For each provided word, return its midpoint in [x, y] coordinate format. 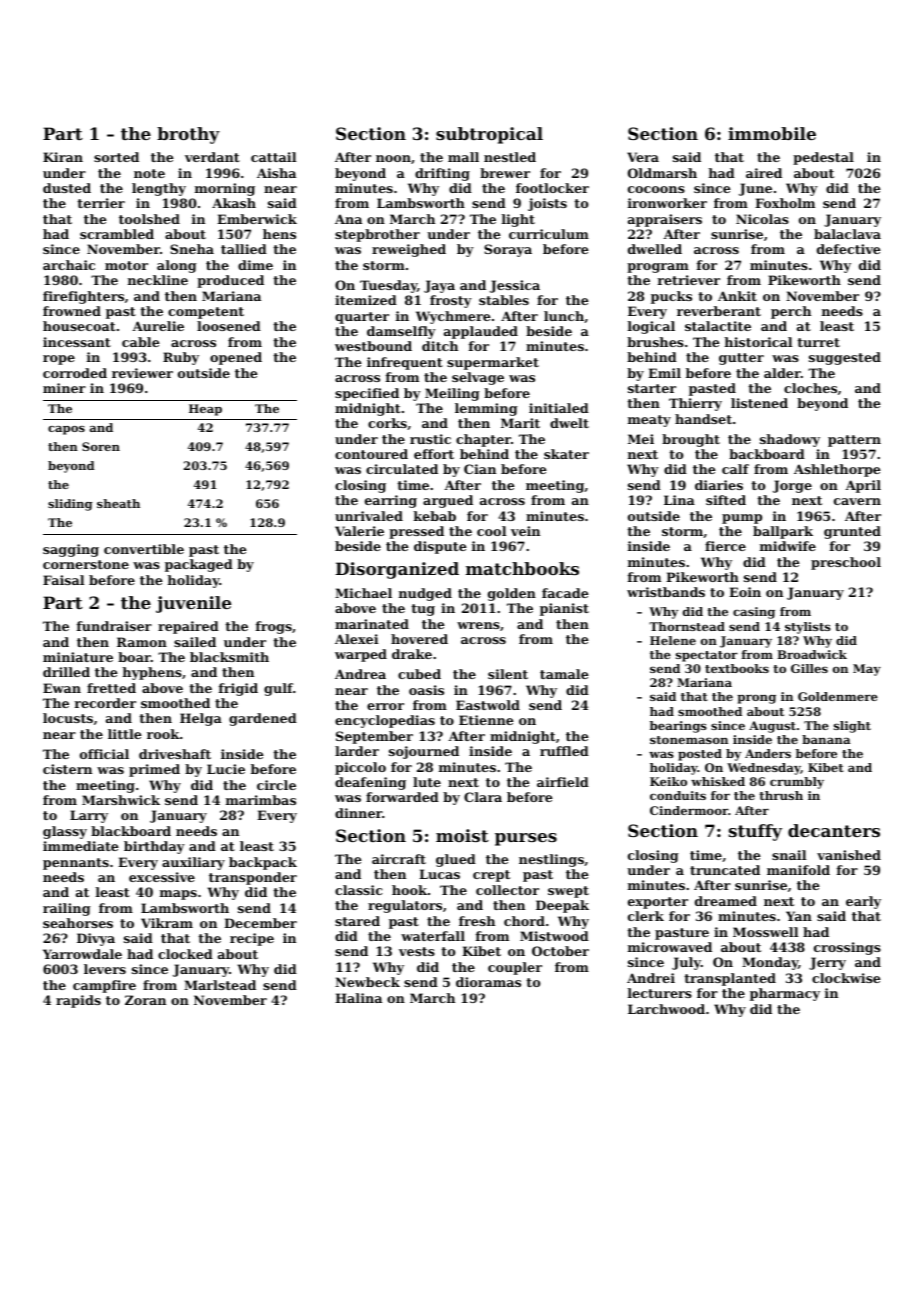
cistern [67, 769]
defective [848, 249]
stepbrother [377, 235]
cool [491, 531]
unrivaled [369, 516]
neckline [158, 280]
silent [508, 674]
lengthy [159, 189]
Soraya [508, 250]
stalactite [718, 326]
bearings [678, 727]
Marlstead [220, 985]
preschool [846, 563]
